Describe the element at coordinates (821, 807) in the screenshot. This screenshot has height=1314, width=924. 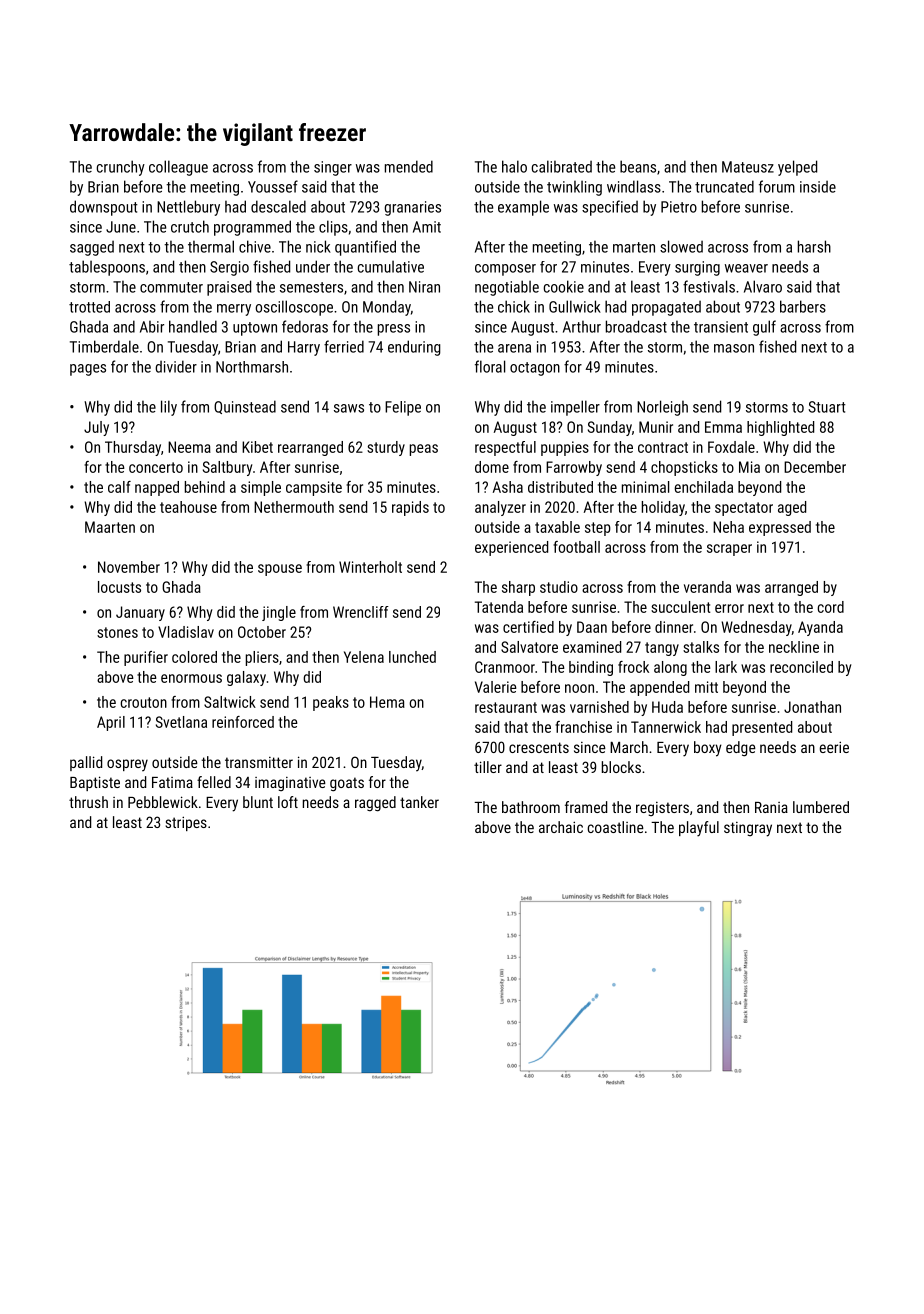
I see `lumbered` at that location.
